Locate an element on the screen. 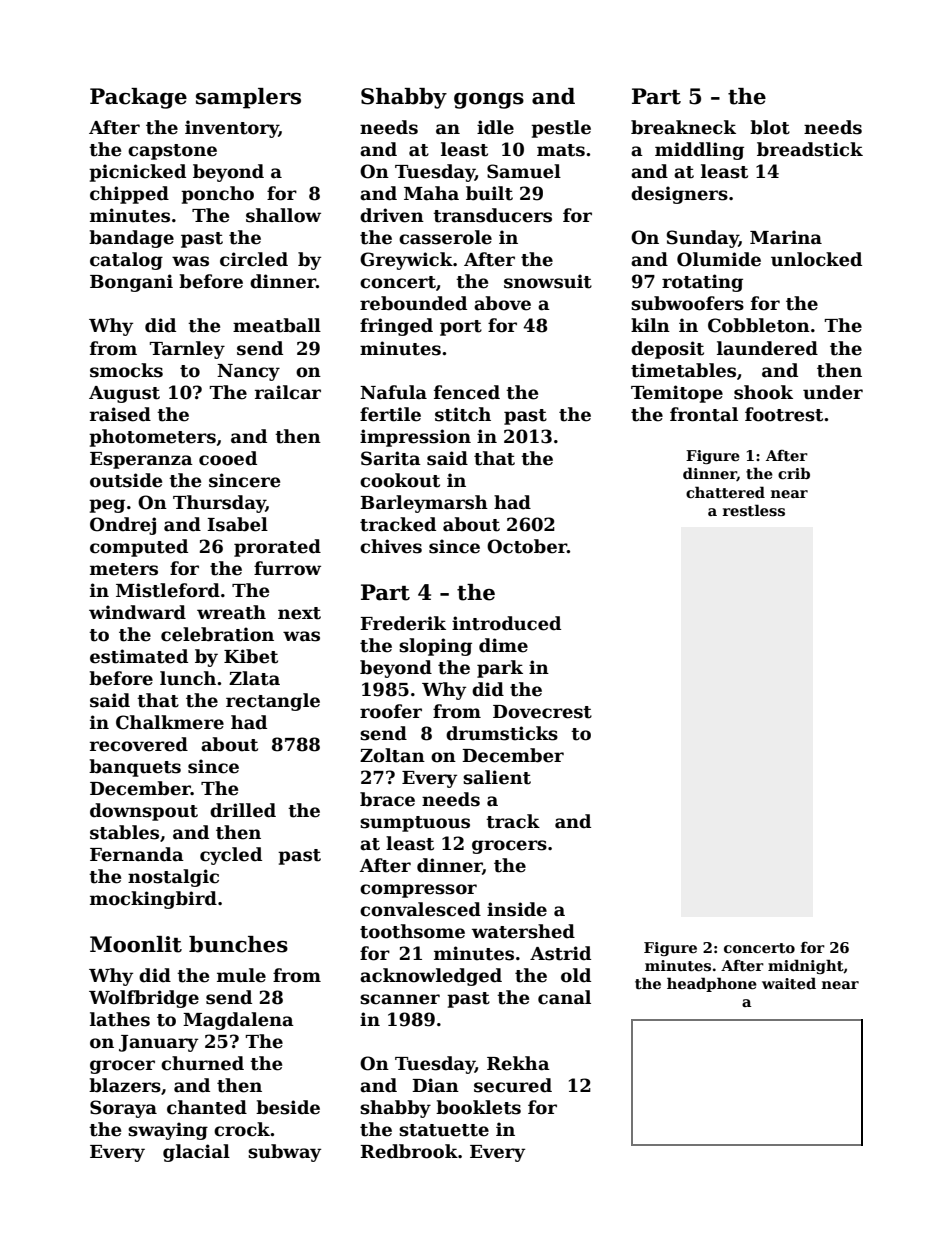 Image resolution: width=952 pixels, height=1233 pixels. toothsome is located at coordinates (412, 931).
